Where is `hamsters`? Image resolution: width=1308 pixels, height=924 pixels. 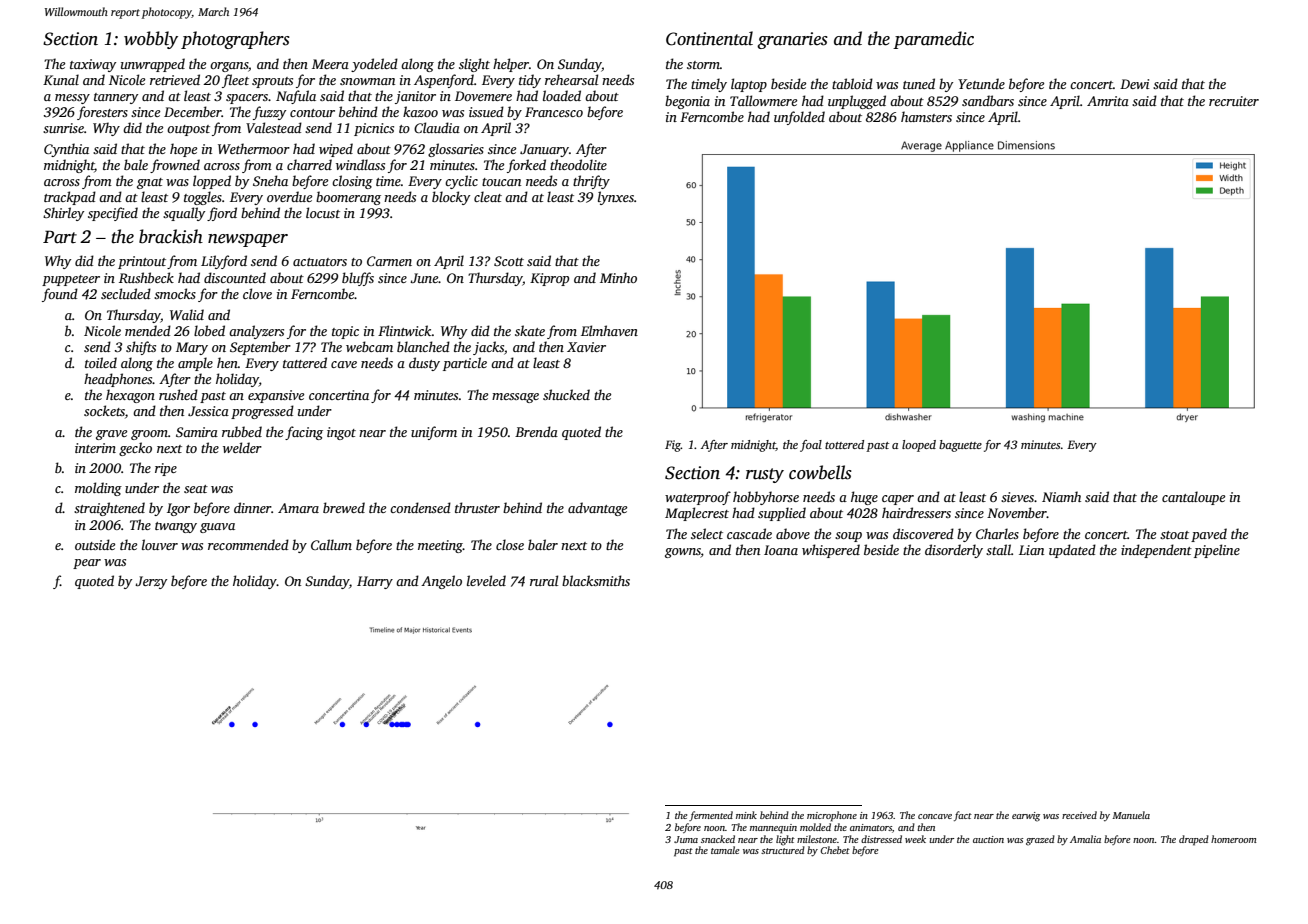 hamsters is located at coordinates (926, 116).
